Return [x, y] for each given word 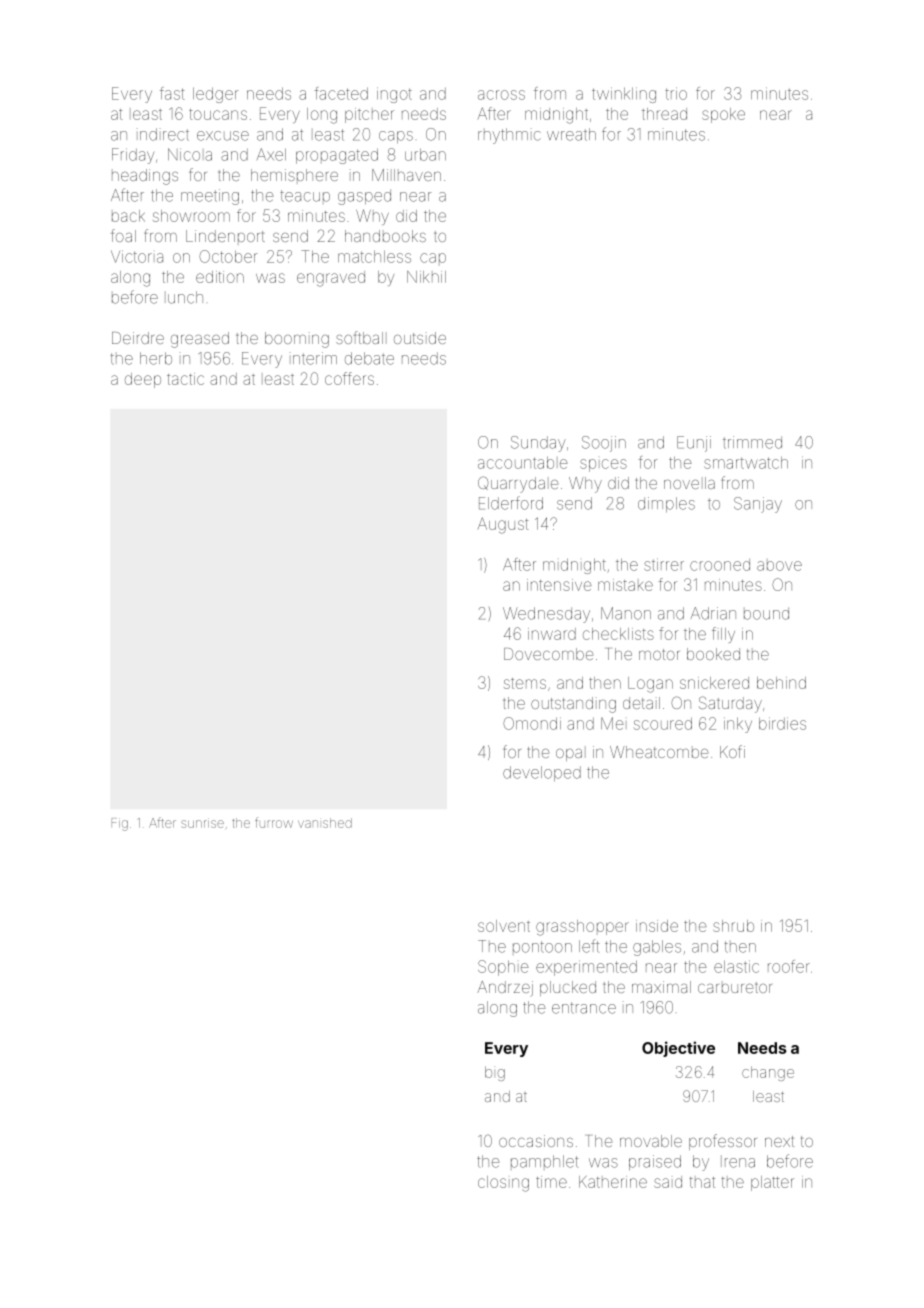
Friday [133, 156]
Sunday [538, 444]
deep [143, 380]
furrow [274, 822]
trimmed [752, 442]
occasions [536, 1141]
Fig [120, 824]
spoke [723, 115]
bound [766, 613]
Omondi [532, 723]
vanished [325, 823]
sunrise [202, 823]
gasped [364, 197]
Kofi [732, 751]
